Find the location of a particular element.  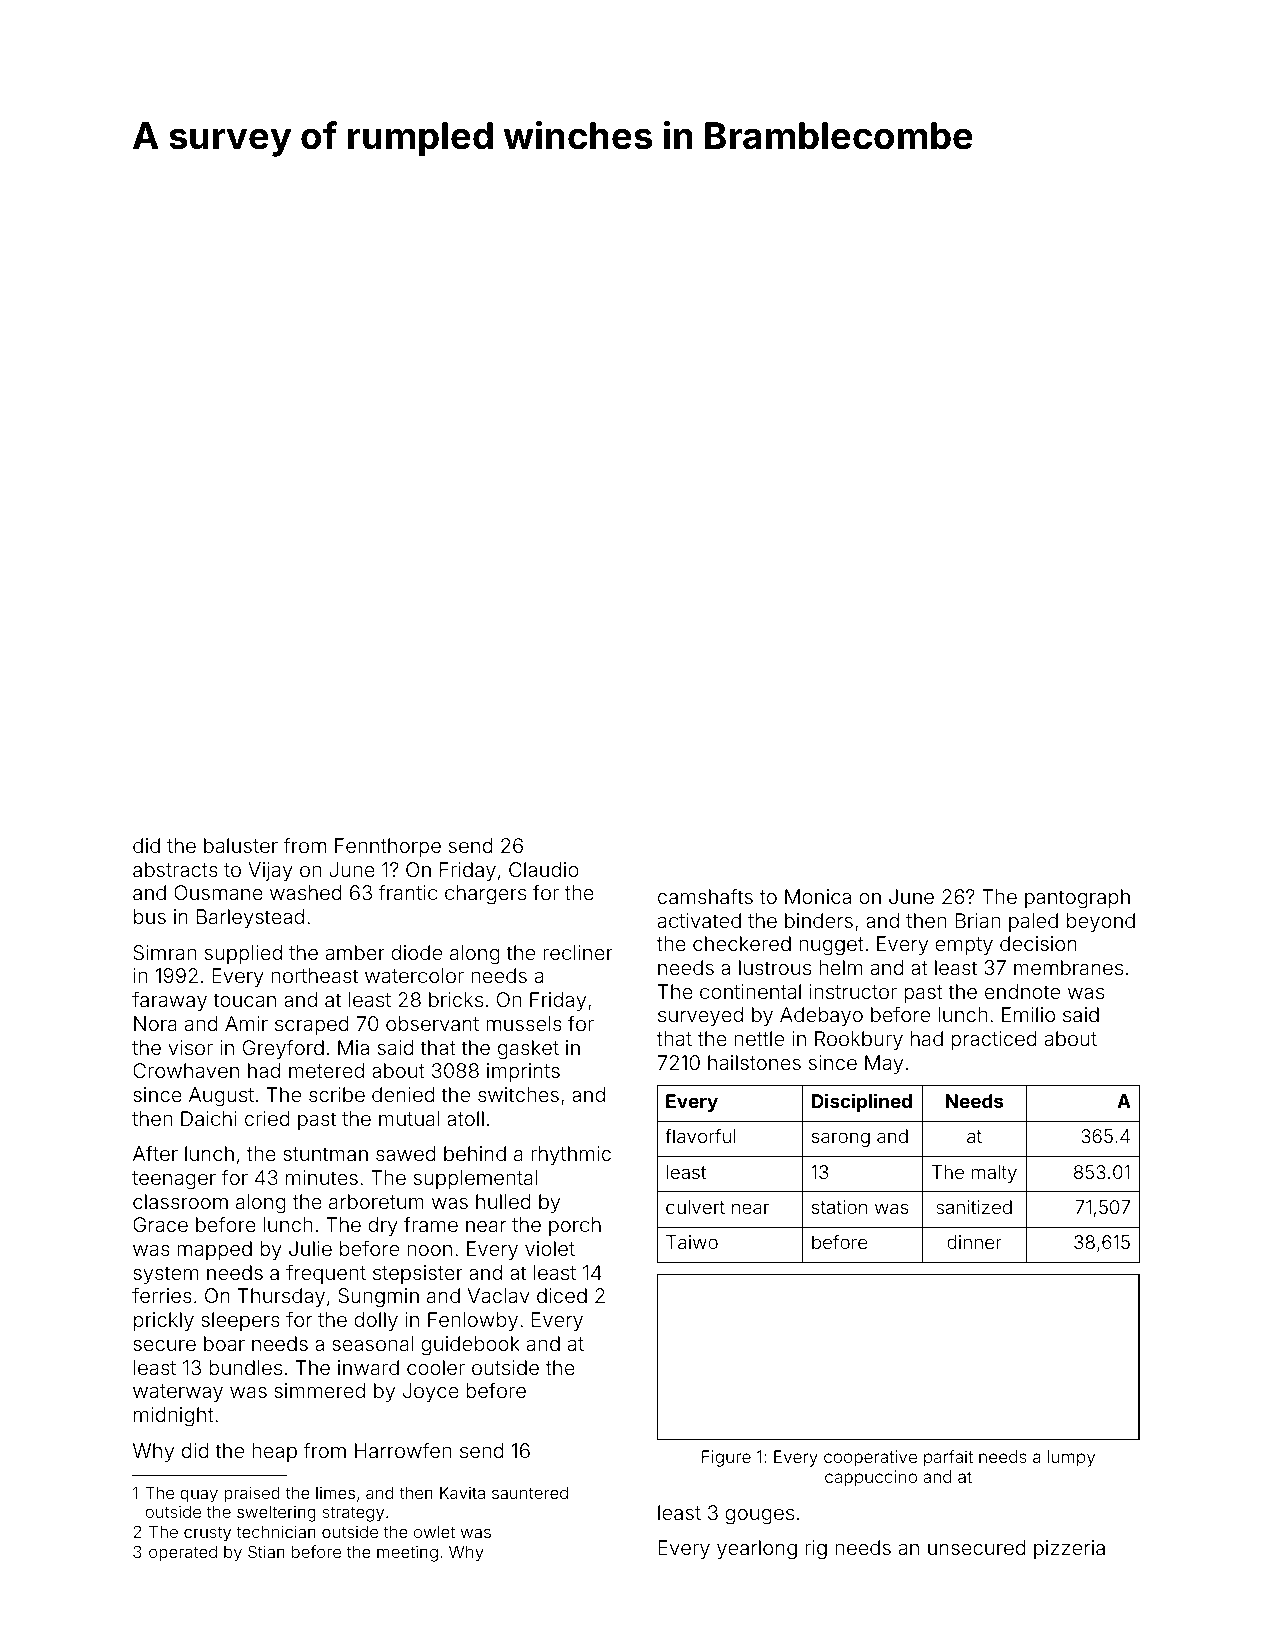

waterway is located at coordinates (178, 1393).
